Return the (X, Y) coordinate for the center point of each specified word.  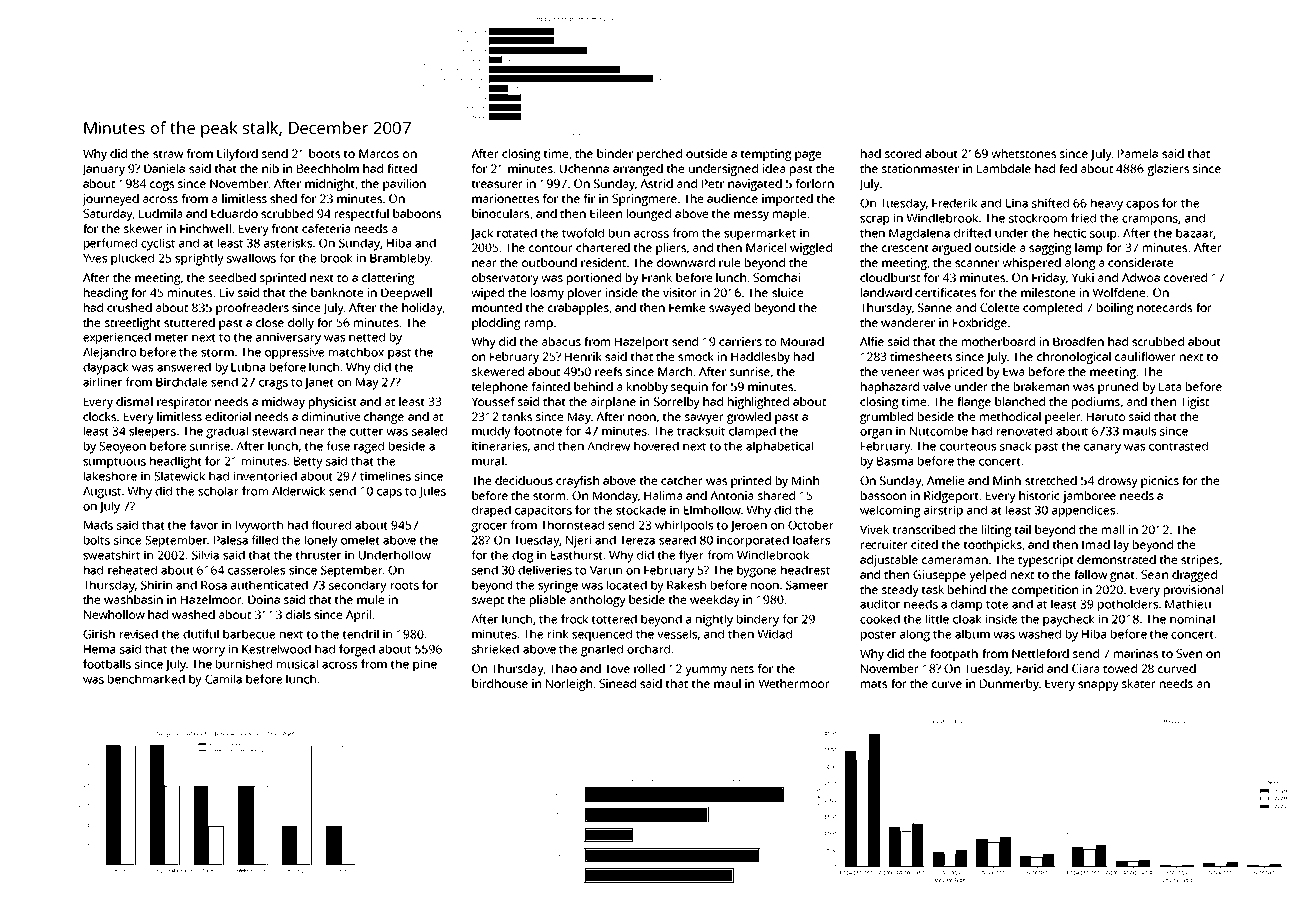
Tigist (1194, 403)
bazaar (1194, 233)
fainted (551, 386)
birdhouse (500, 683)
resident (603, 262)
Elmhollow (712, 510)
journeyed (110, 200)
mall (1113, 529)
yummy (706, 671)
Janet (319, 383)
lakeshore (110, 476)
